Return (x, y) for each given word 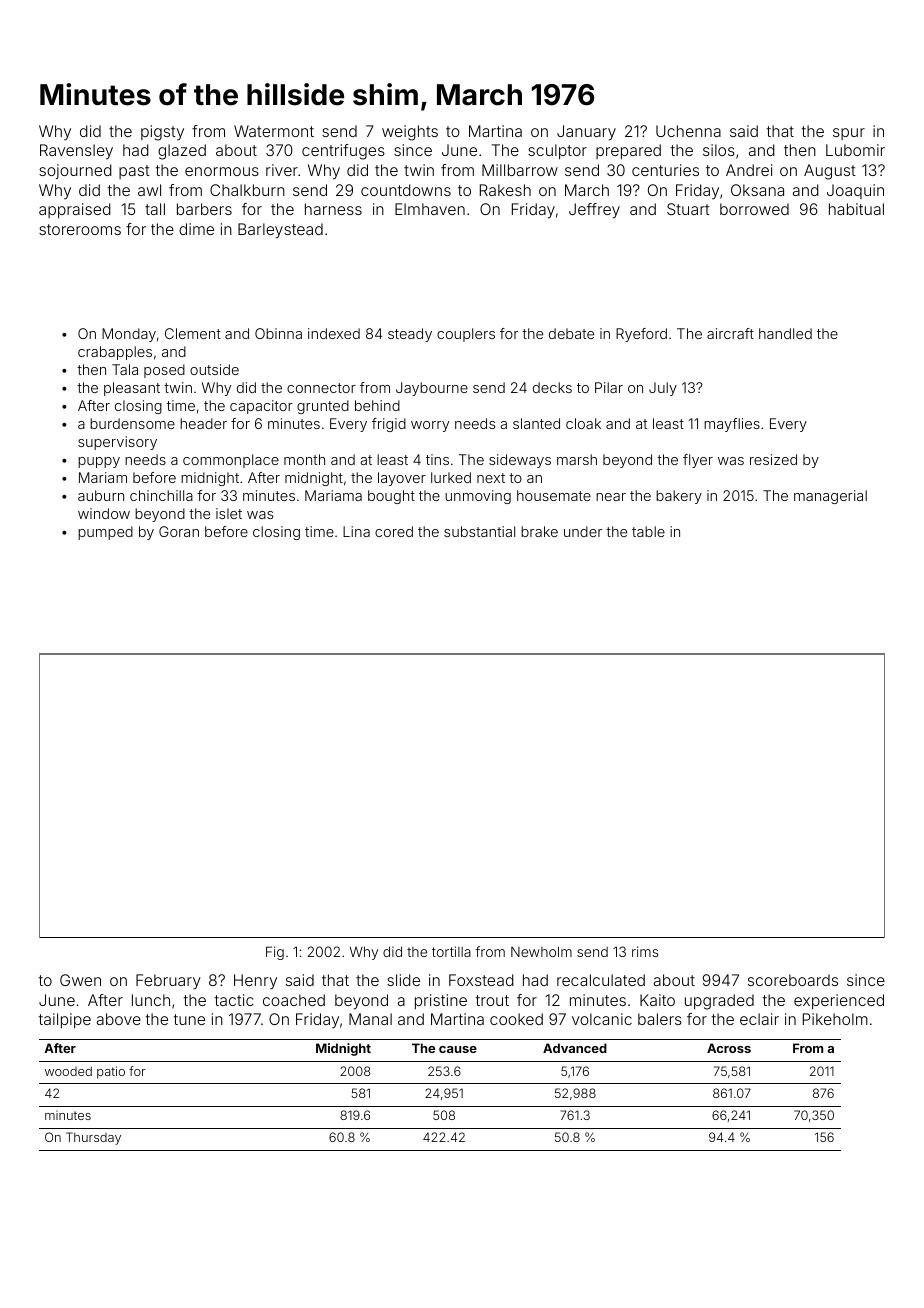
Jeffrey (594, 211)
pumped (105, 533)
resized (773, 459)
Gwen (80, 980)
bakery (679, 497)
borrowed (754, 209)
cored (394, 531)
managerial (830, 497)
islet (229, 513)
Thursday (93, 1138)
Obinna (278, 333)
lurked (451, 477)
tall (155, 209)
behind (377, 405)
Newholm (541, 951)
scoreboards (793, 980)
